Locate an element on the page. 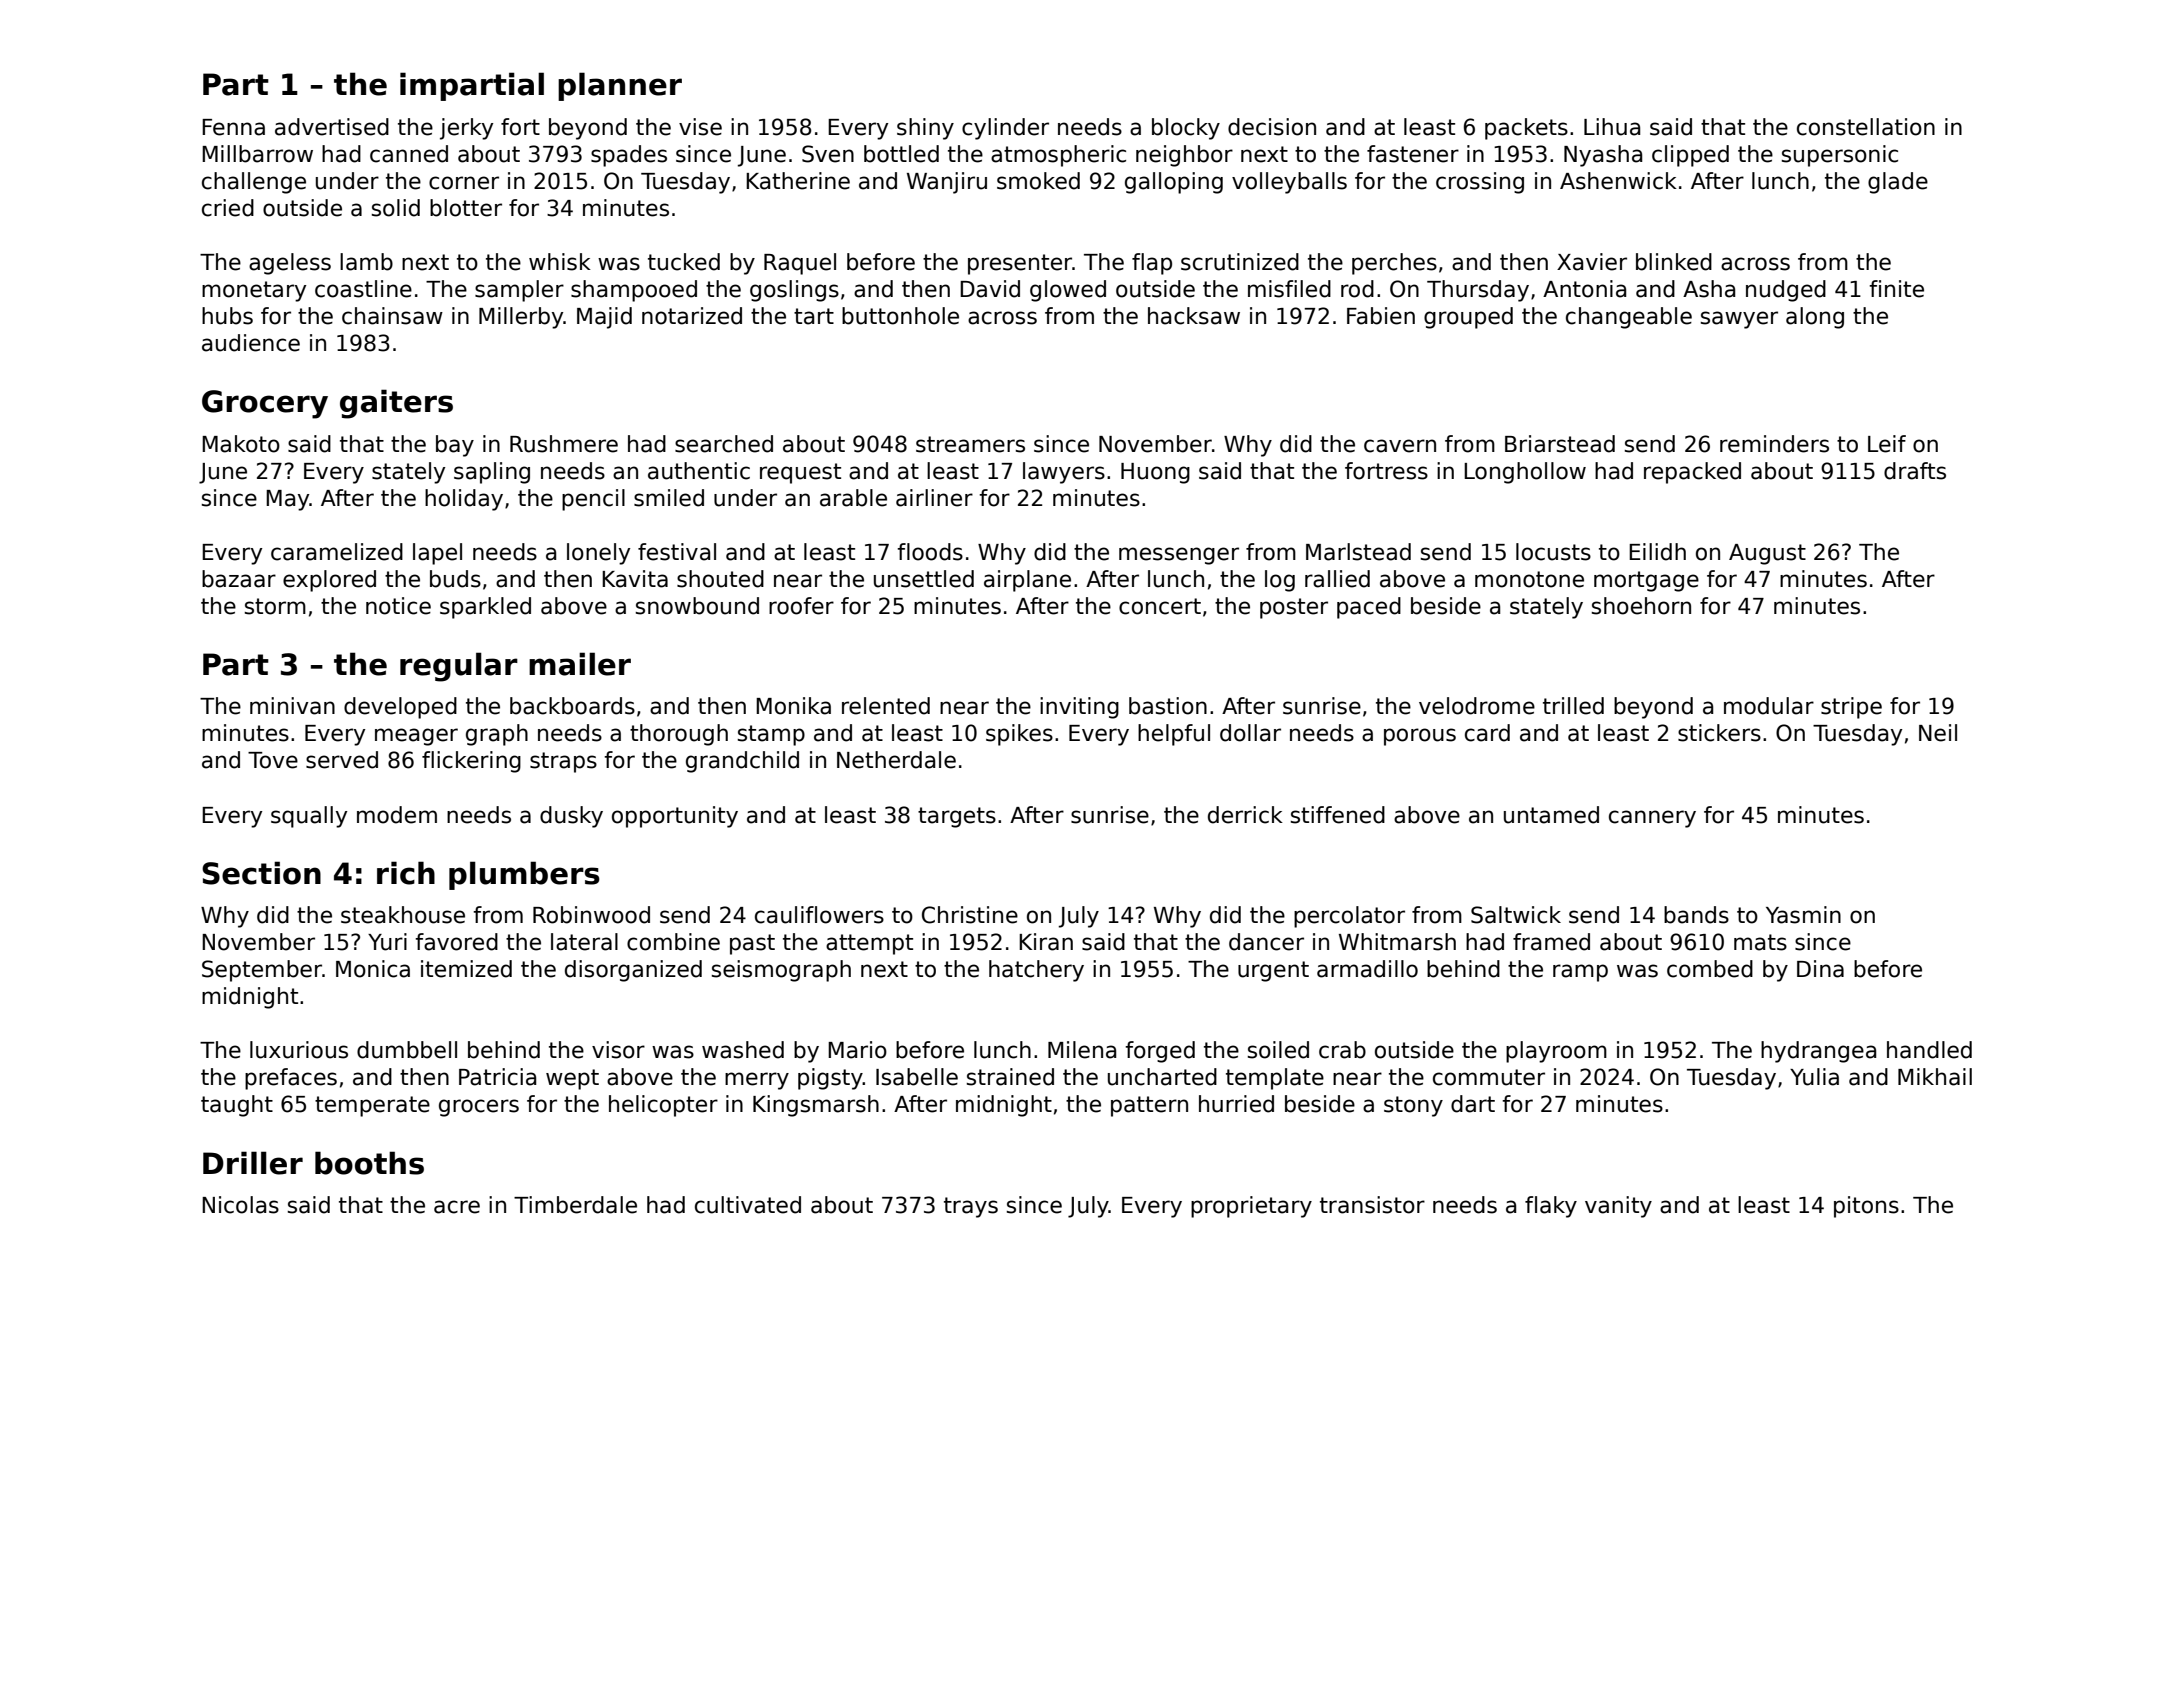 This document has height=1683, width=2178. galloping is located at coordinates (1174, 183).
